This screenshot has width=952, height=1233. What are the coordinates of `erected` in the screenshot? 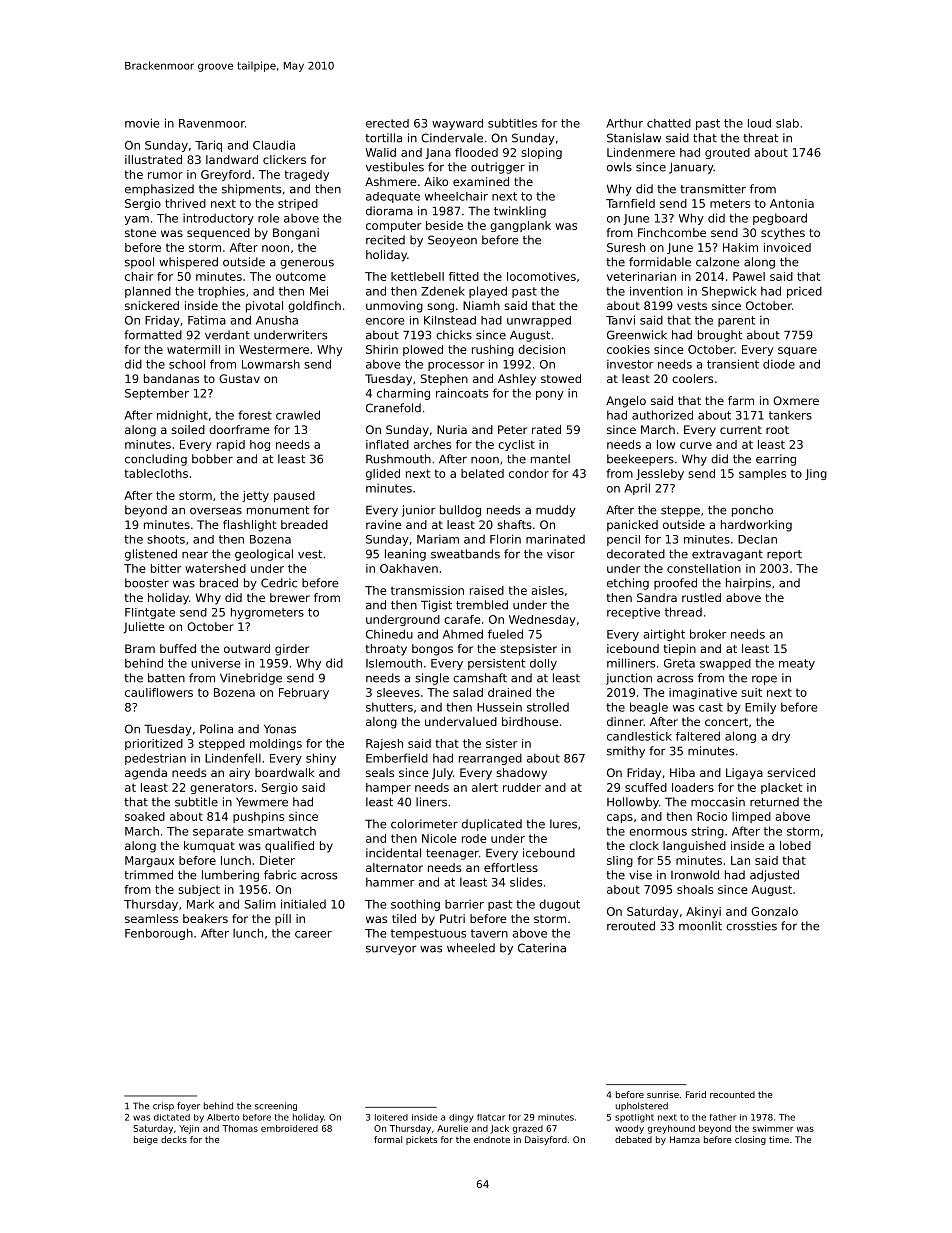 It's located at (387, 123).
